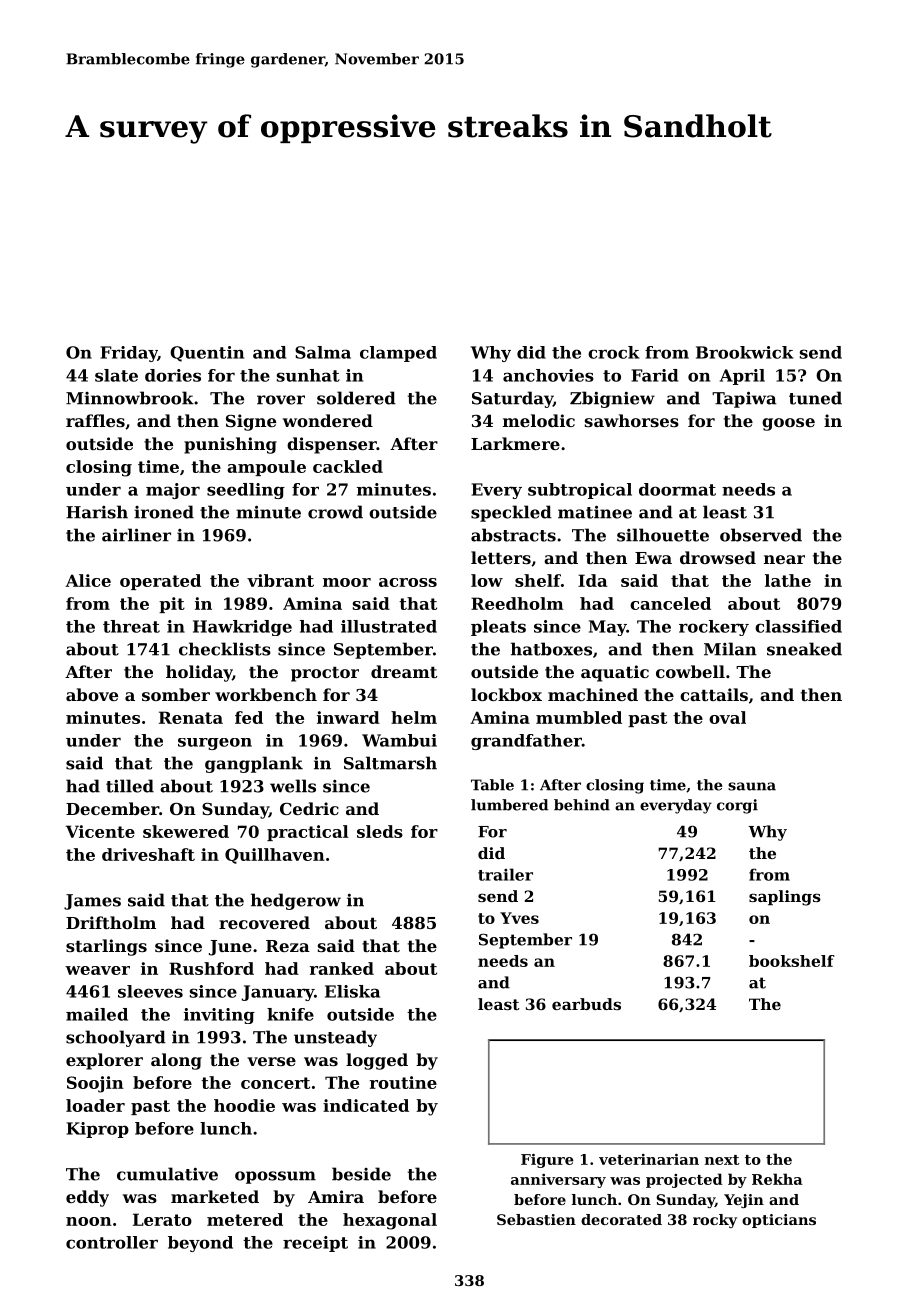 The height and width of the screenshot is (1316, 908). I want to click on doormat, so click(677, 489).
